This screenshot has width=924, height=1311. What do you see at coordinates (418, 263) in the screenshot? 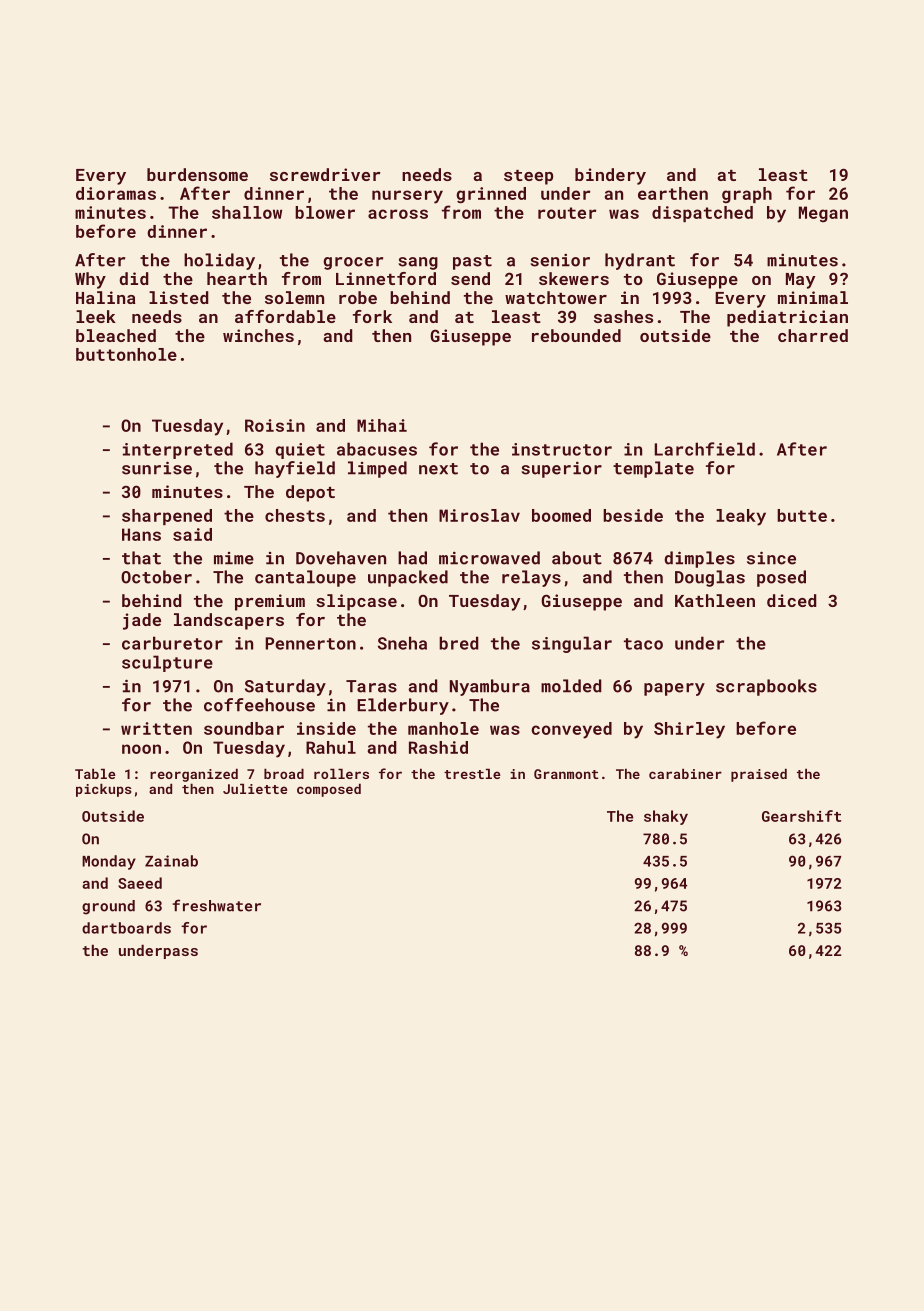
I see `sang` at bounding box center [418, 263].
